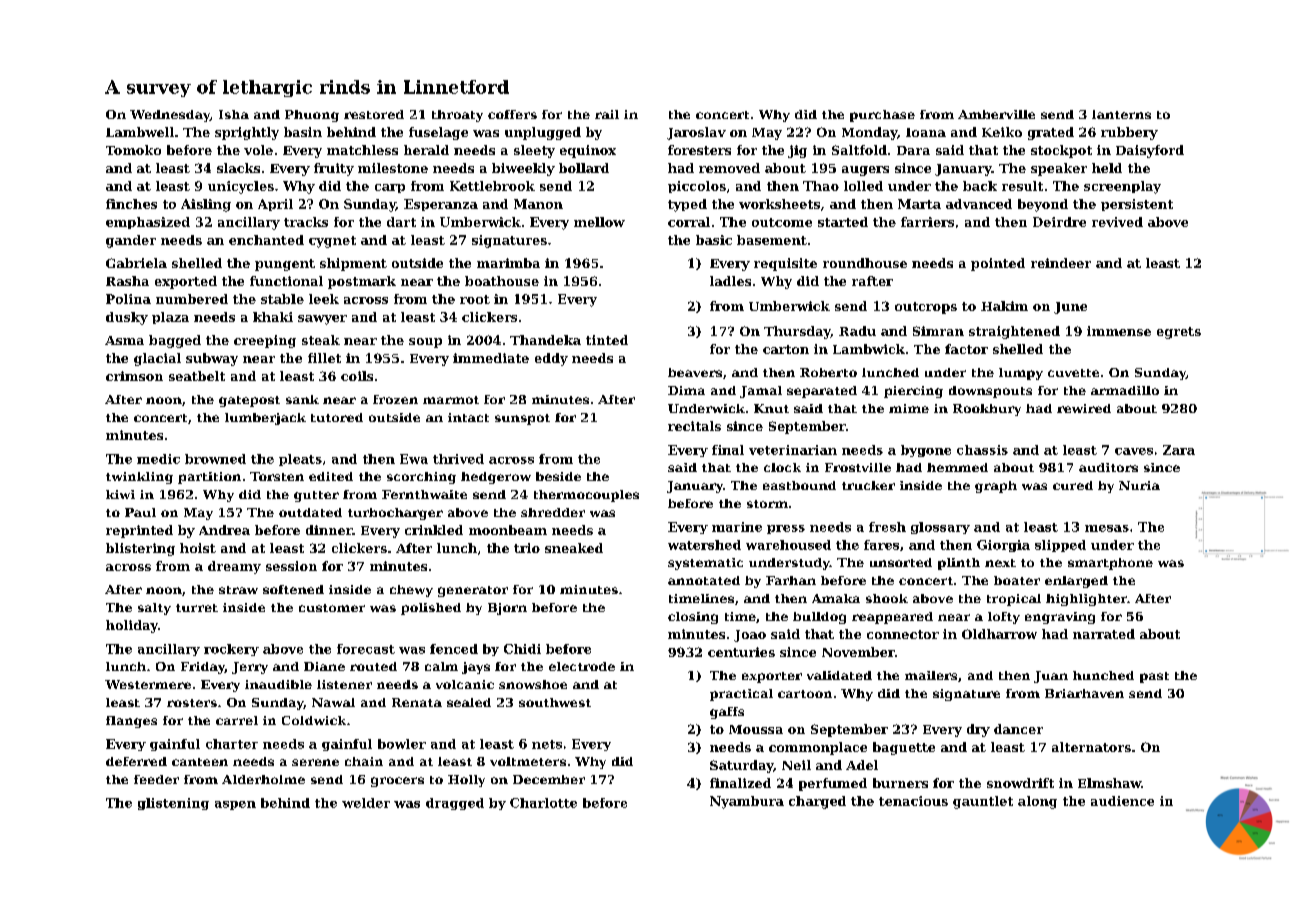 This screenshot has height=924, width=1308. What do you see at coordinates (507, 609) in the screenshot?
I see `Bjorn` at bounding box center [507, 609].
